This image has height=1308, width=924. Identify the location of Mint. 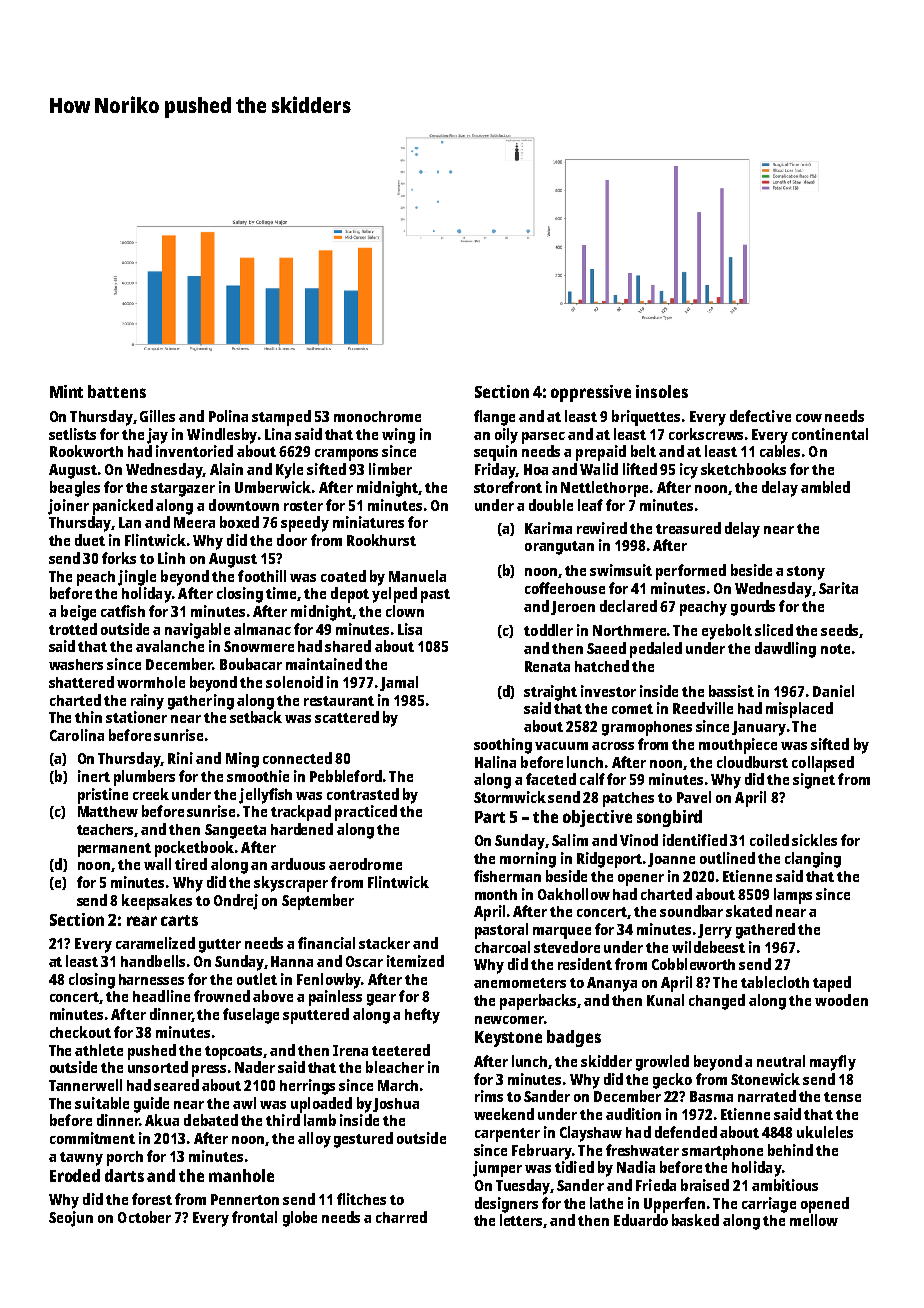
(66, 391).
